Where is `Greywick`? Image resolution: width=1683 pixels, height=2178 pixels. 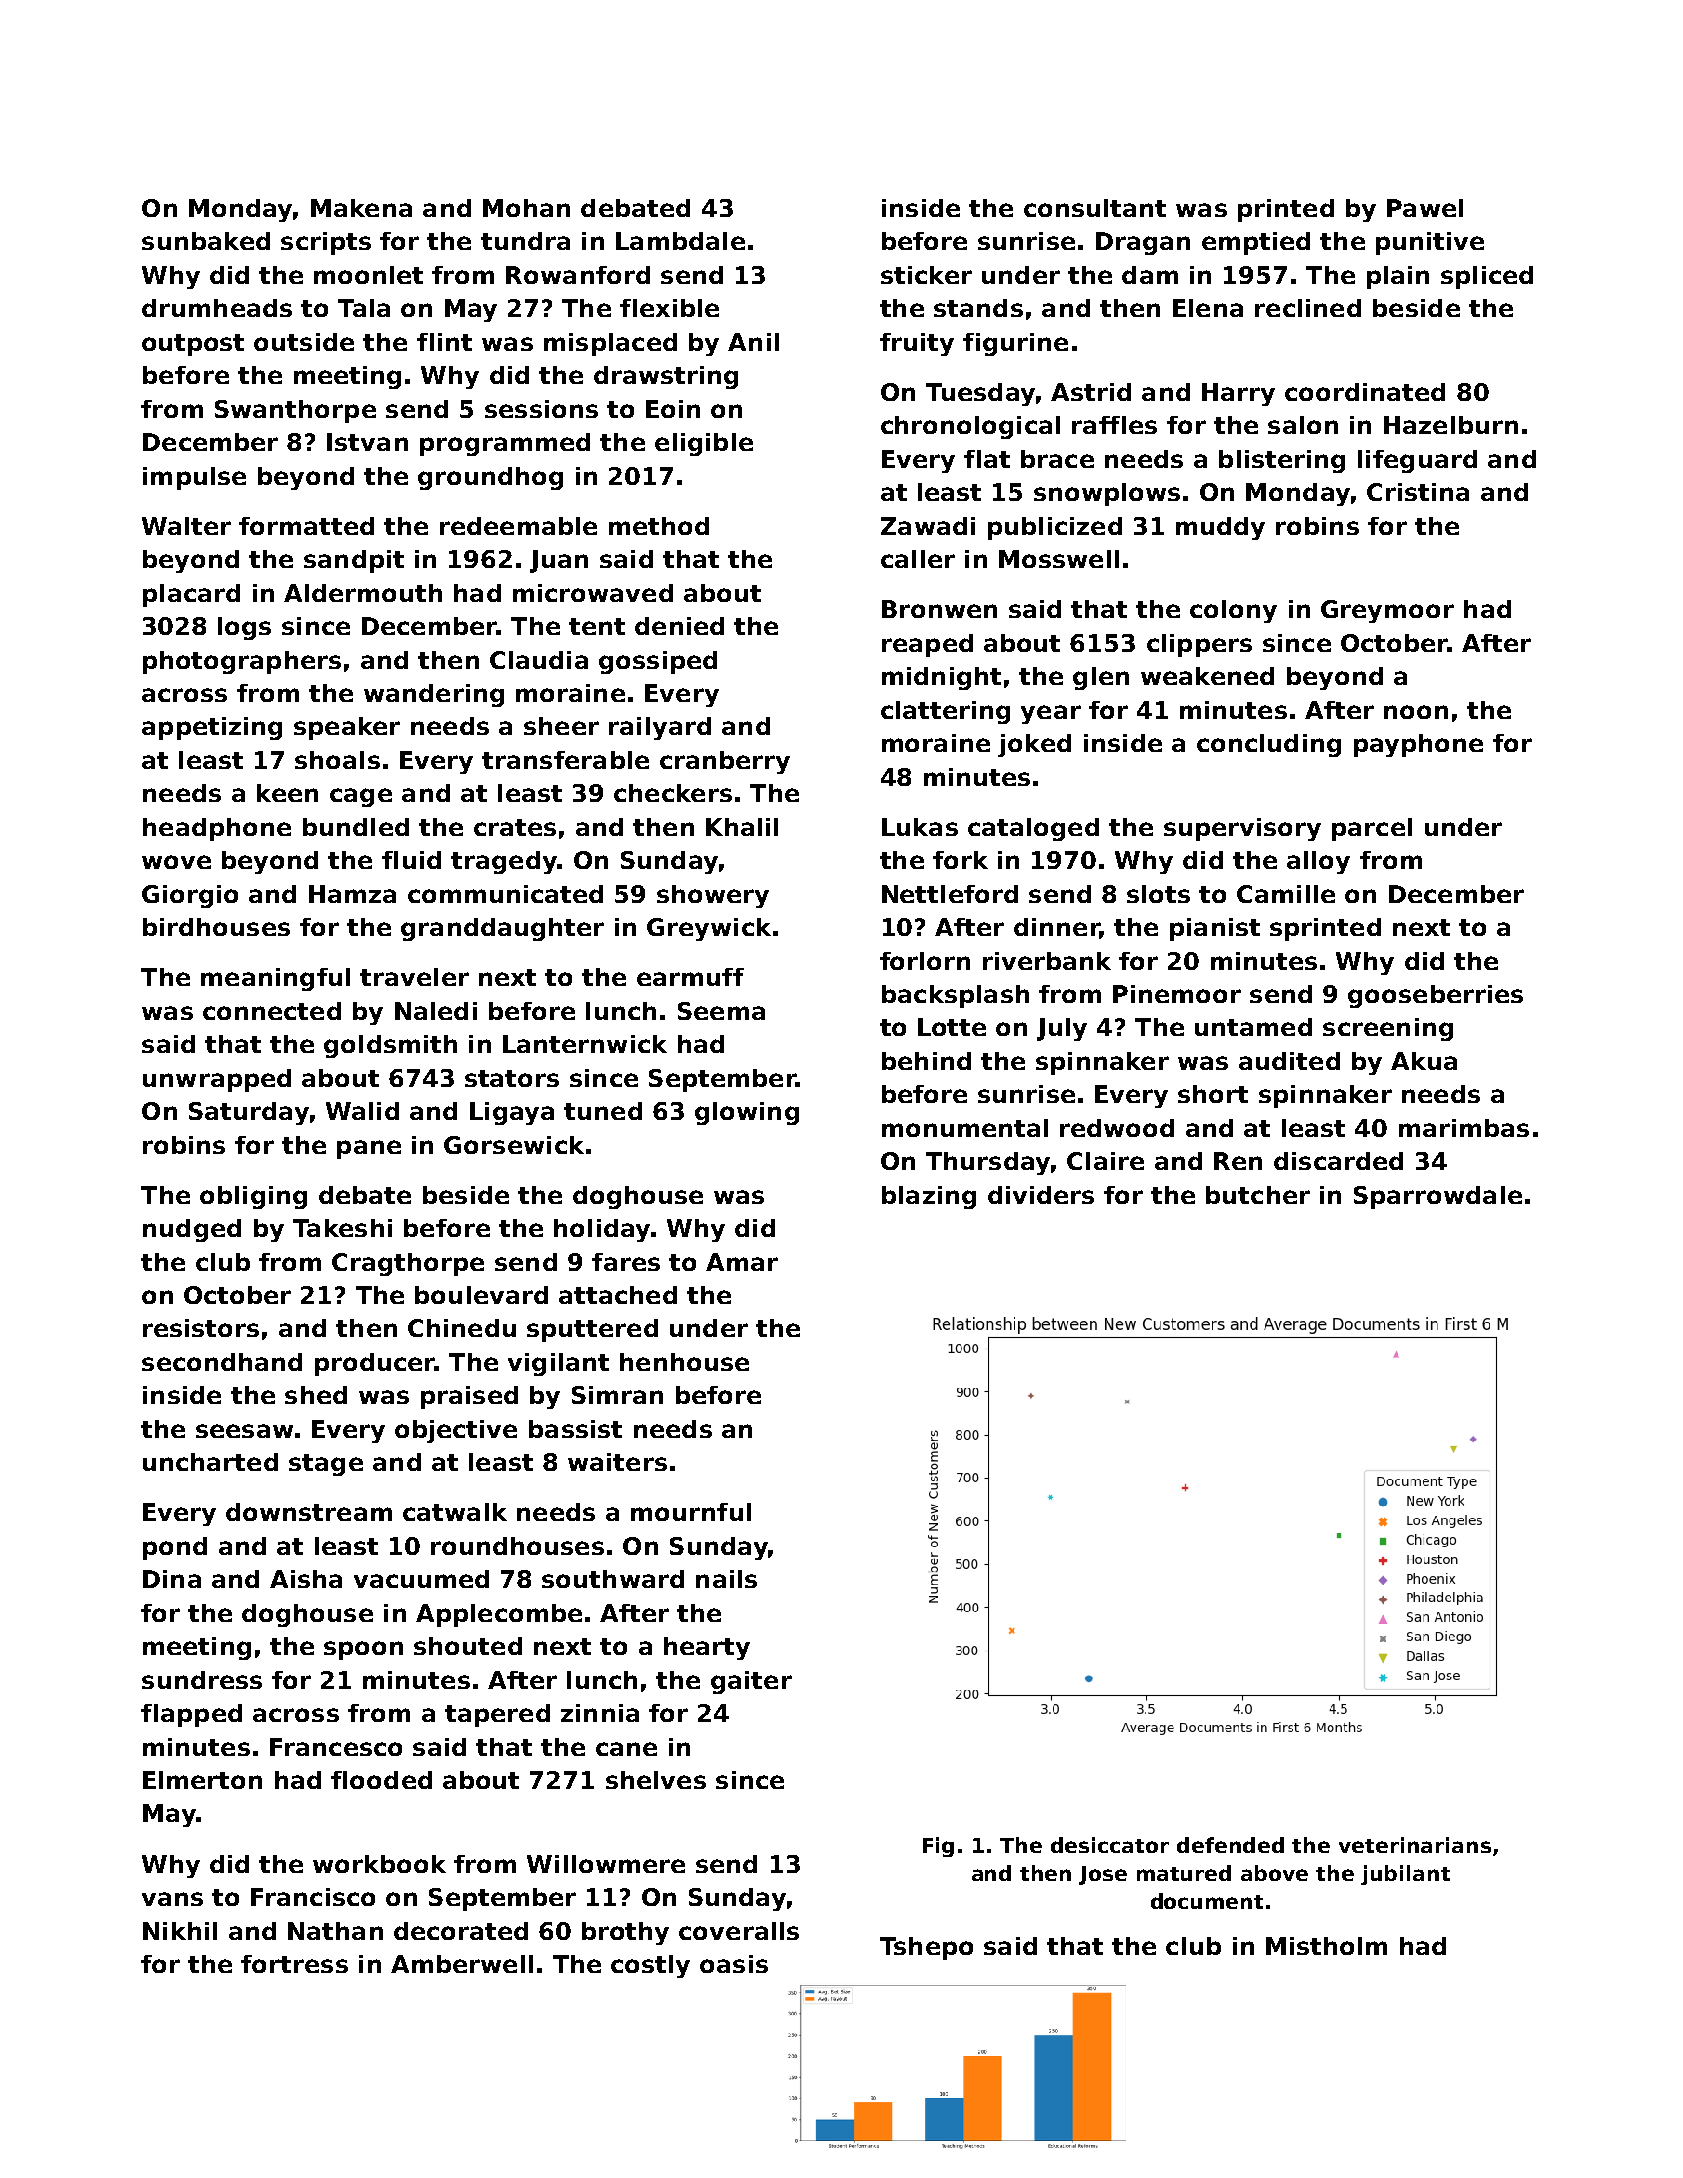 Greywick is located at coordinates (709, 929).
